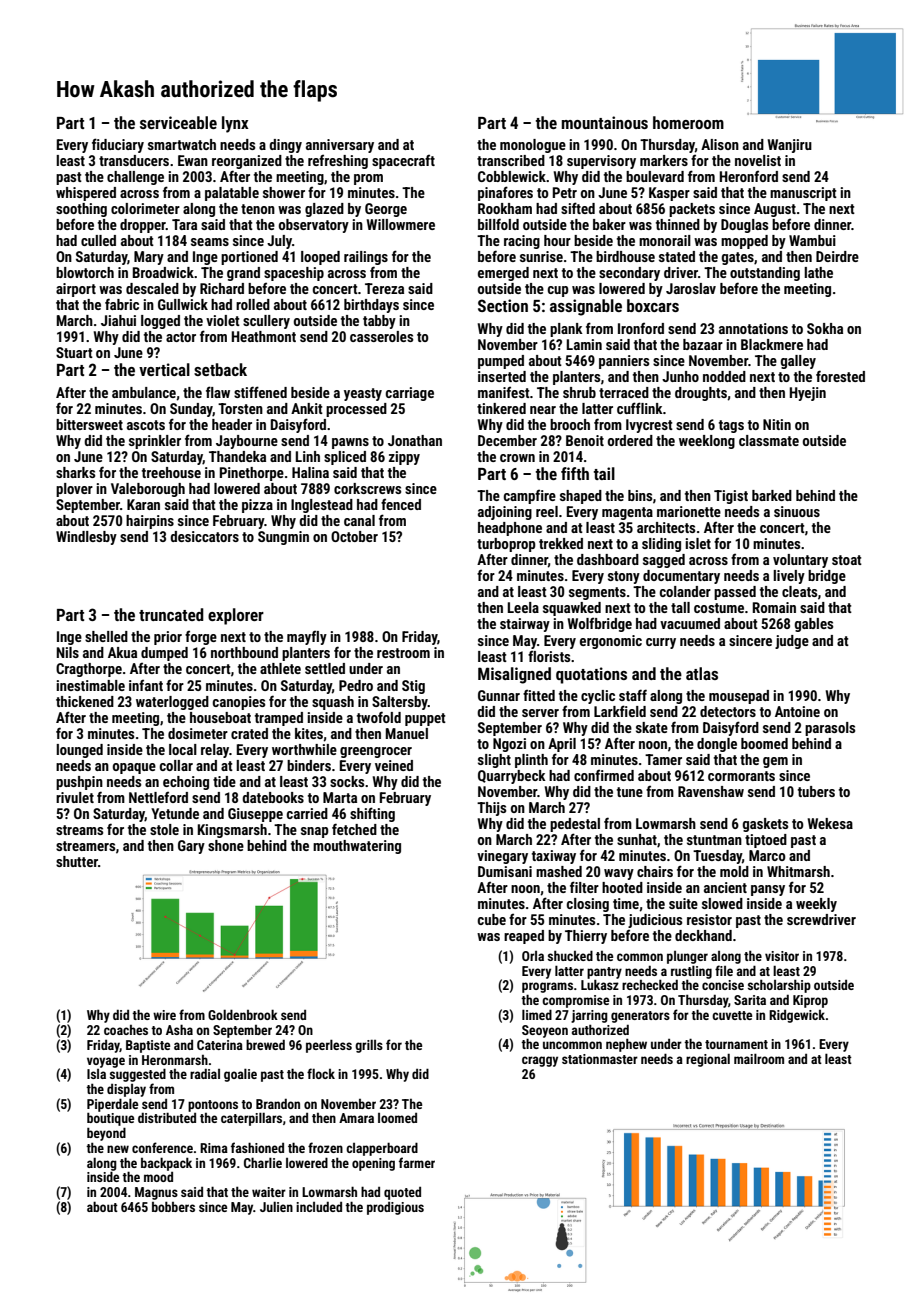 The width and height of the screenshot is (924, 1314). What do you see at coordinates (702, 673) in the screenshot?
I see `atlas` at bounding box center [702, 673].
